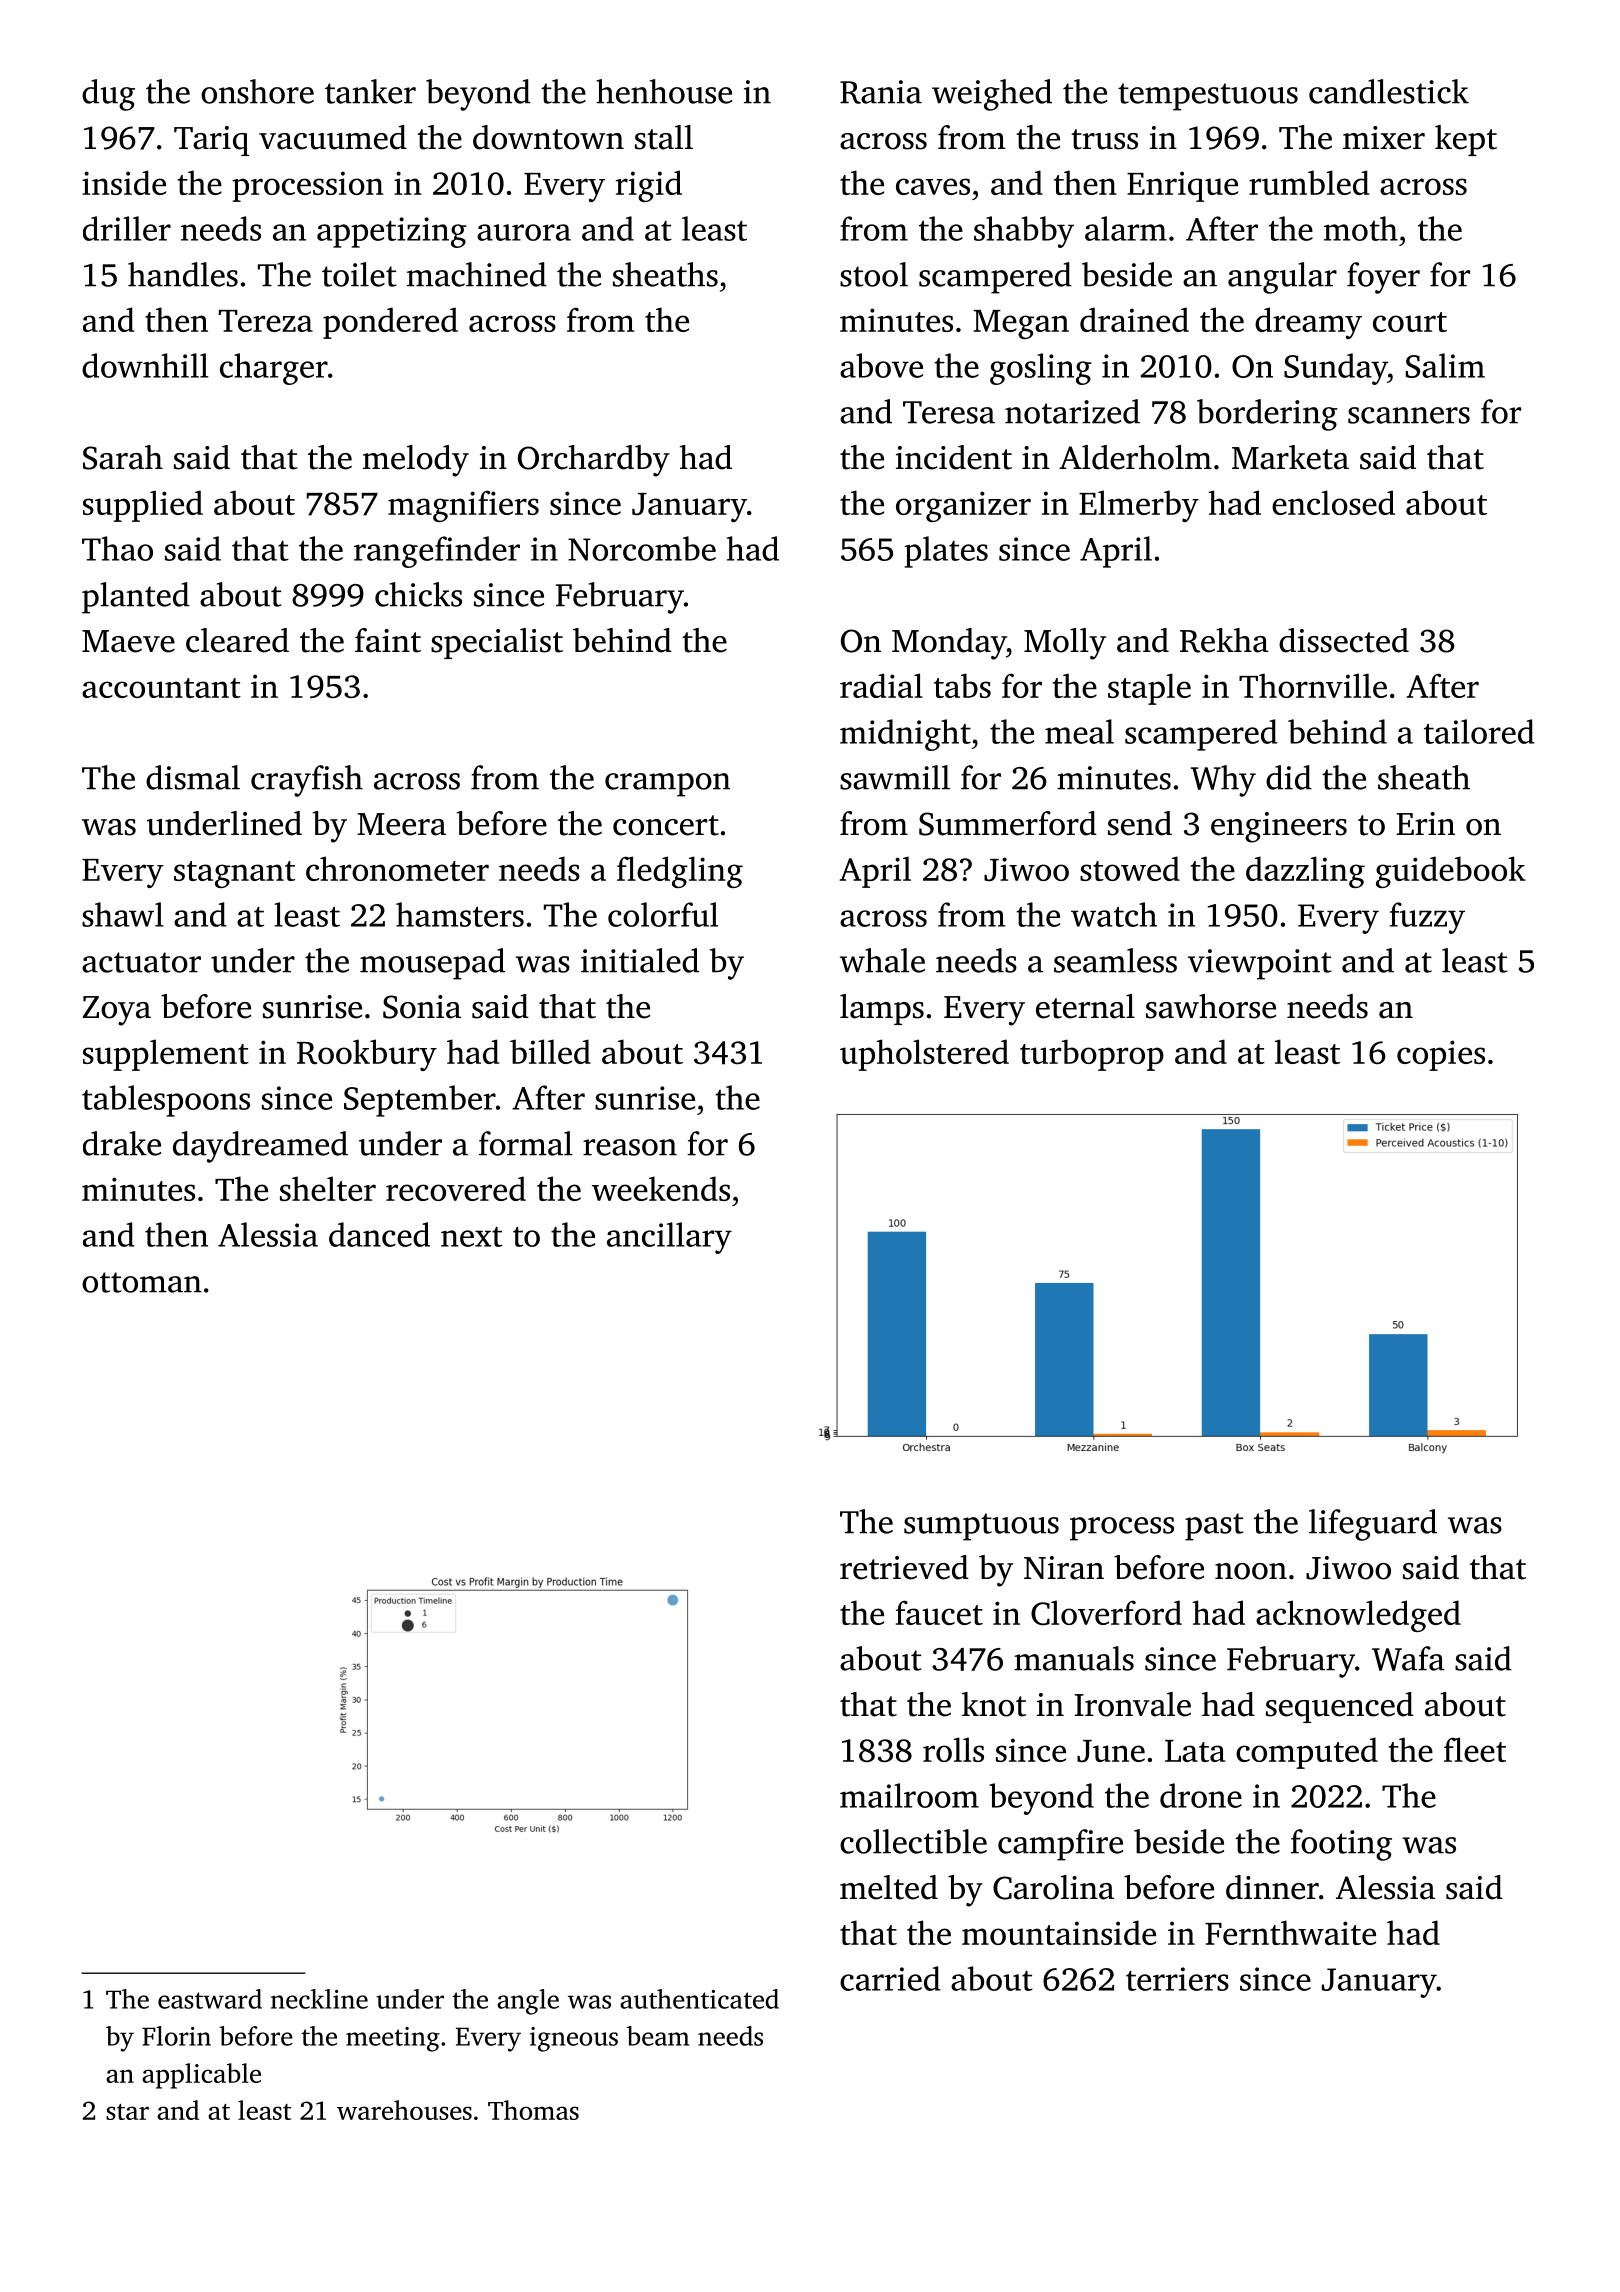  Describe the element at coordinates (667, 785) in the screenshot. I see `crampon` at that location.
